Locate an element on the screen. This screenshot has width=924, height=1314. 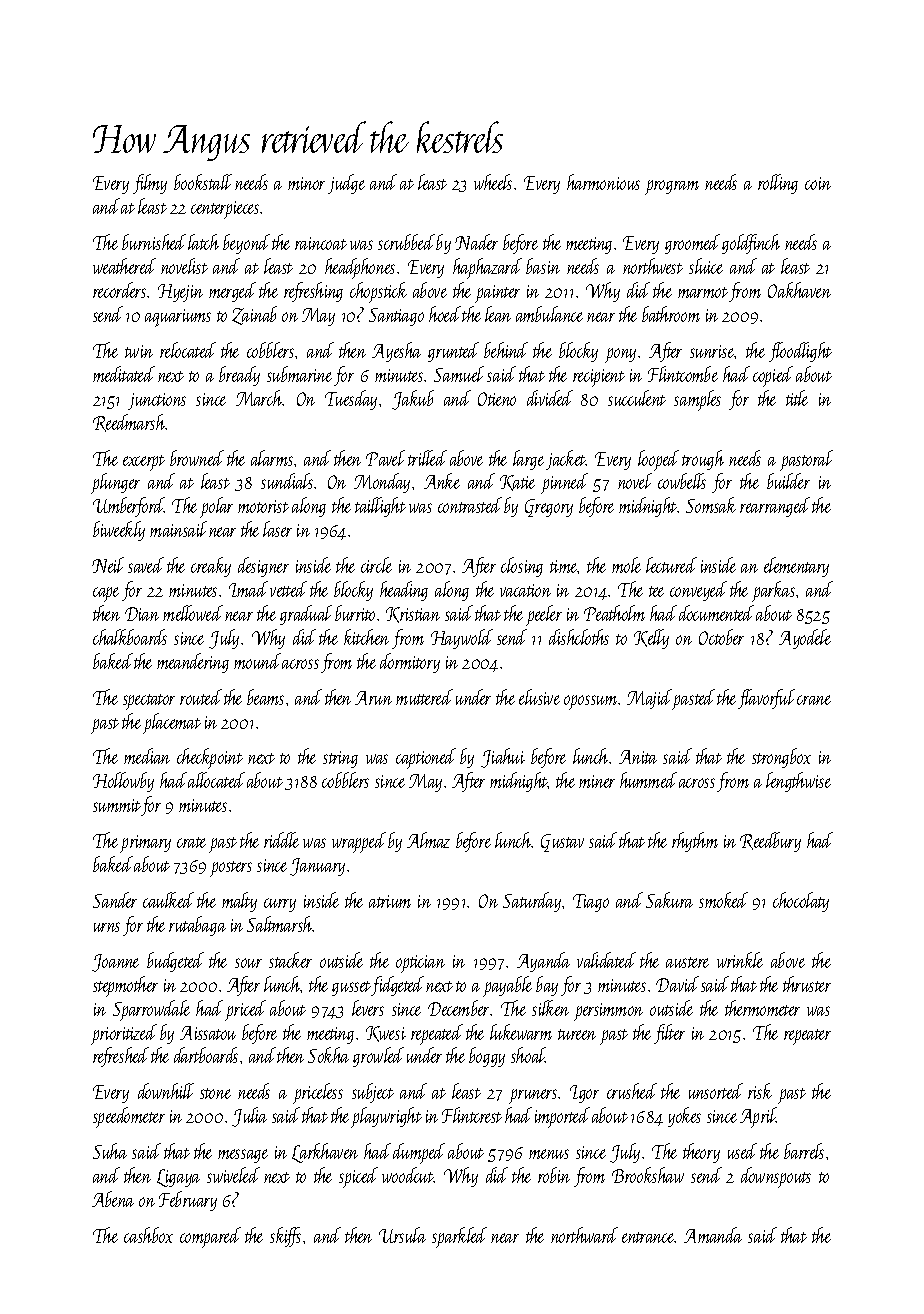
budgeted is located at coordinates (175, 962).
